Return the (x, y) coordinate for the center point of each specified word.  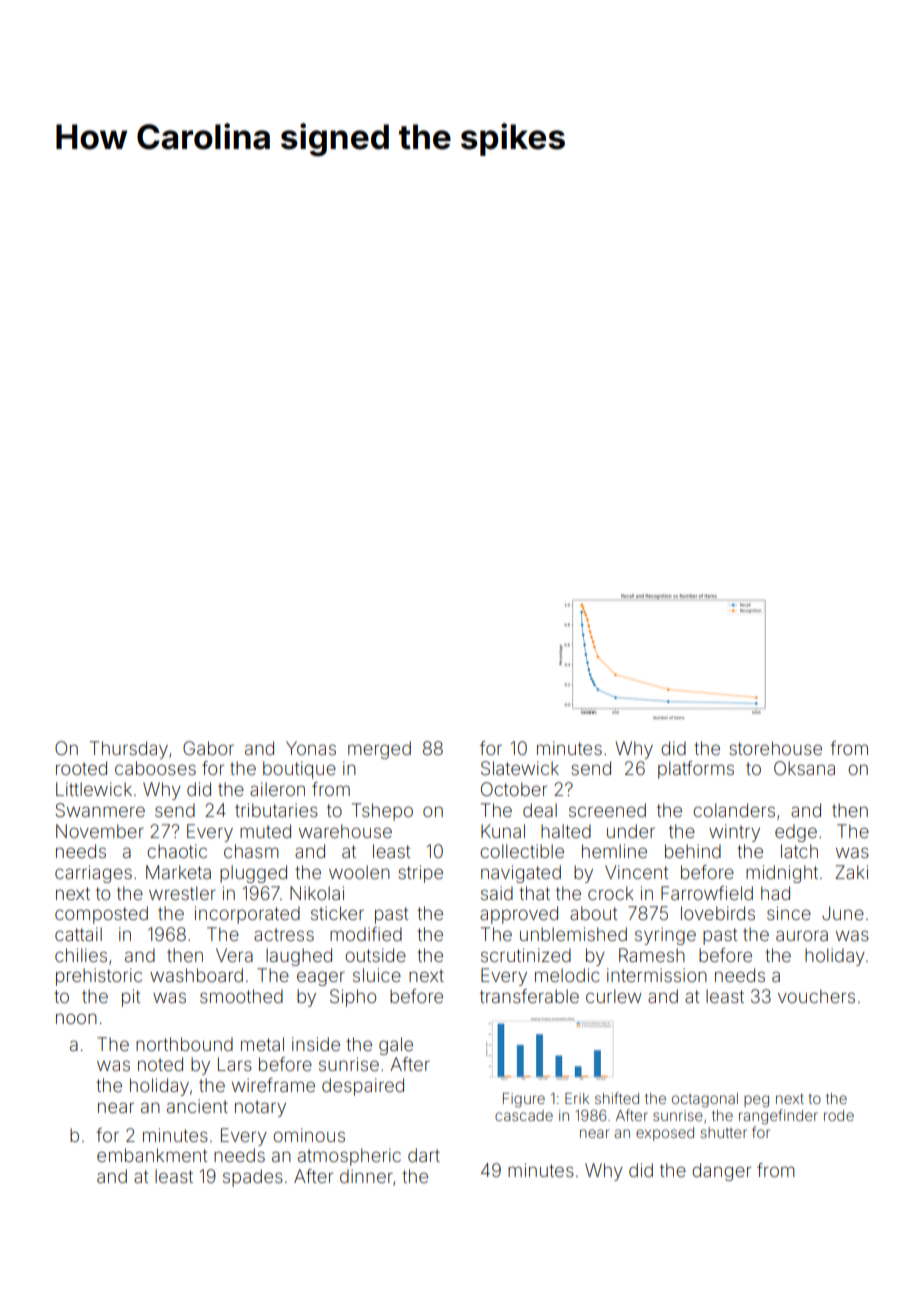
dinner (366, 1176)
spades (253, 1178)
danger (721, 1172)
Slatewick (520, 768)
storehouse (775, 748)
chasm (251, 851)
